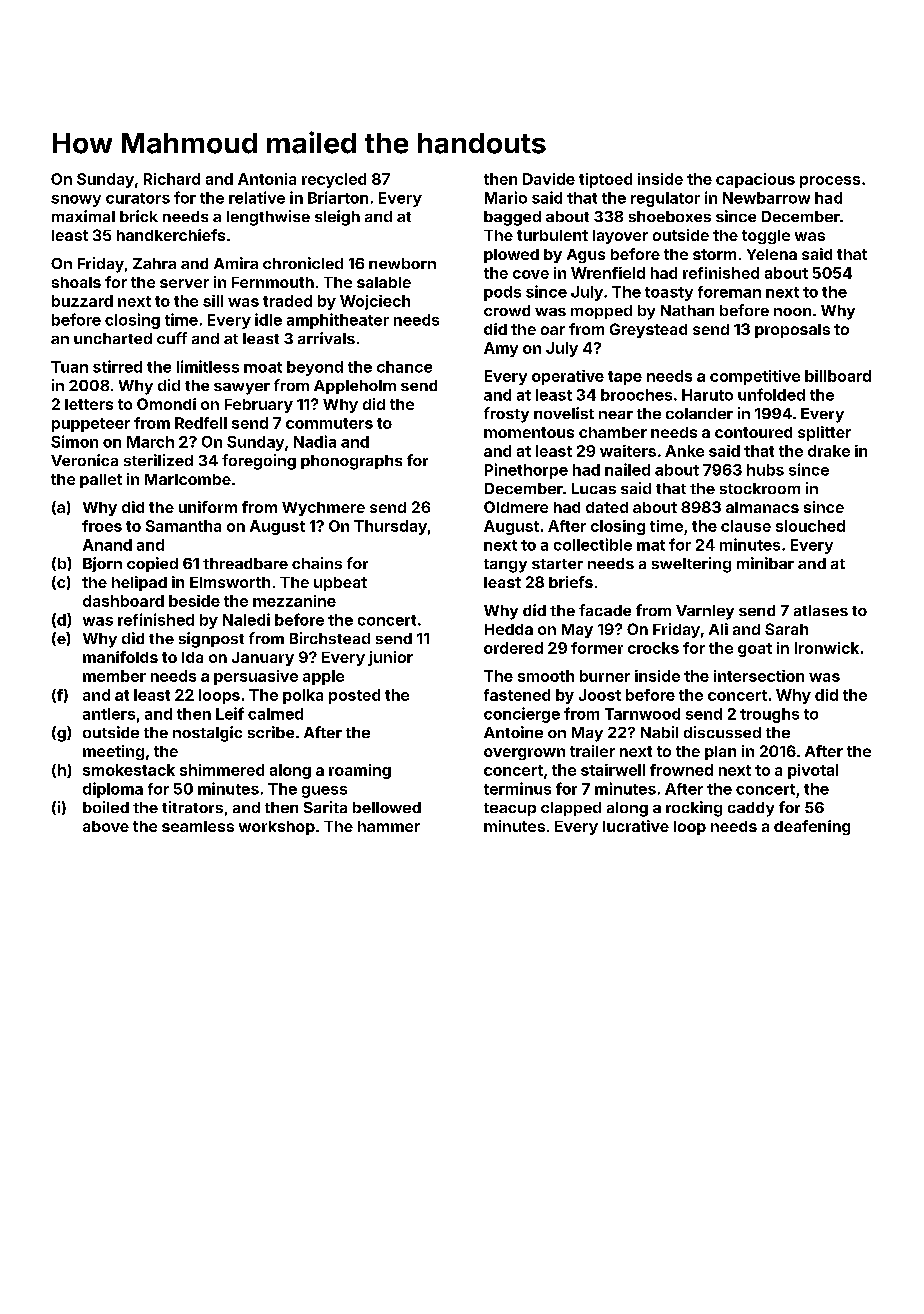 This screenshot has height=1314, width=924. I want to click on shoeboxes, so click(670, 216).
